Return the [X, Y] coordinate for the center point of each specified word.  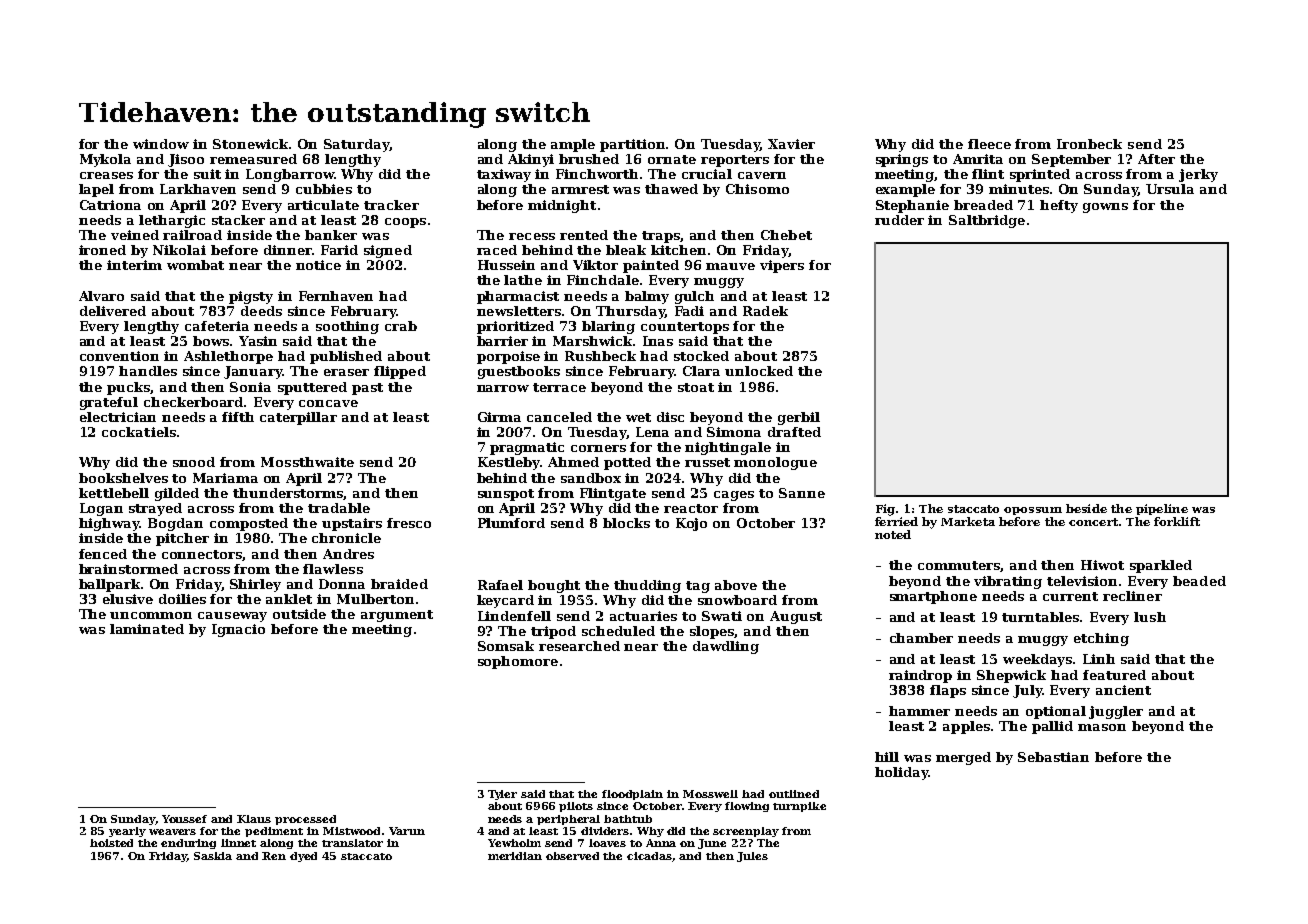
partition [633, 145]
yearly [127, 832]
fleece [989, 144]
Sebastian [1053, 757]
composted [249, 524]
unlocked [759, 371]
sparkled [1161, 566]
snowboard [737, 600]
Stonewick [250, 144]
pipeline [1162, 509]
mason [1102, 727]
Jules [752, 857]
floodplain [632, 795]
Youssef [184, 819]
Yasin [258, 341]
